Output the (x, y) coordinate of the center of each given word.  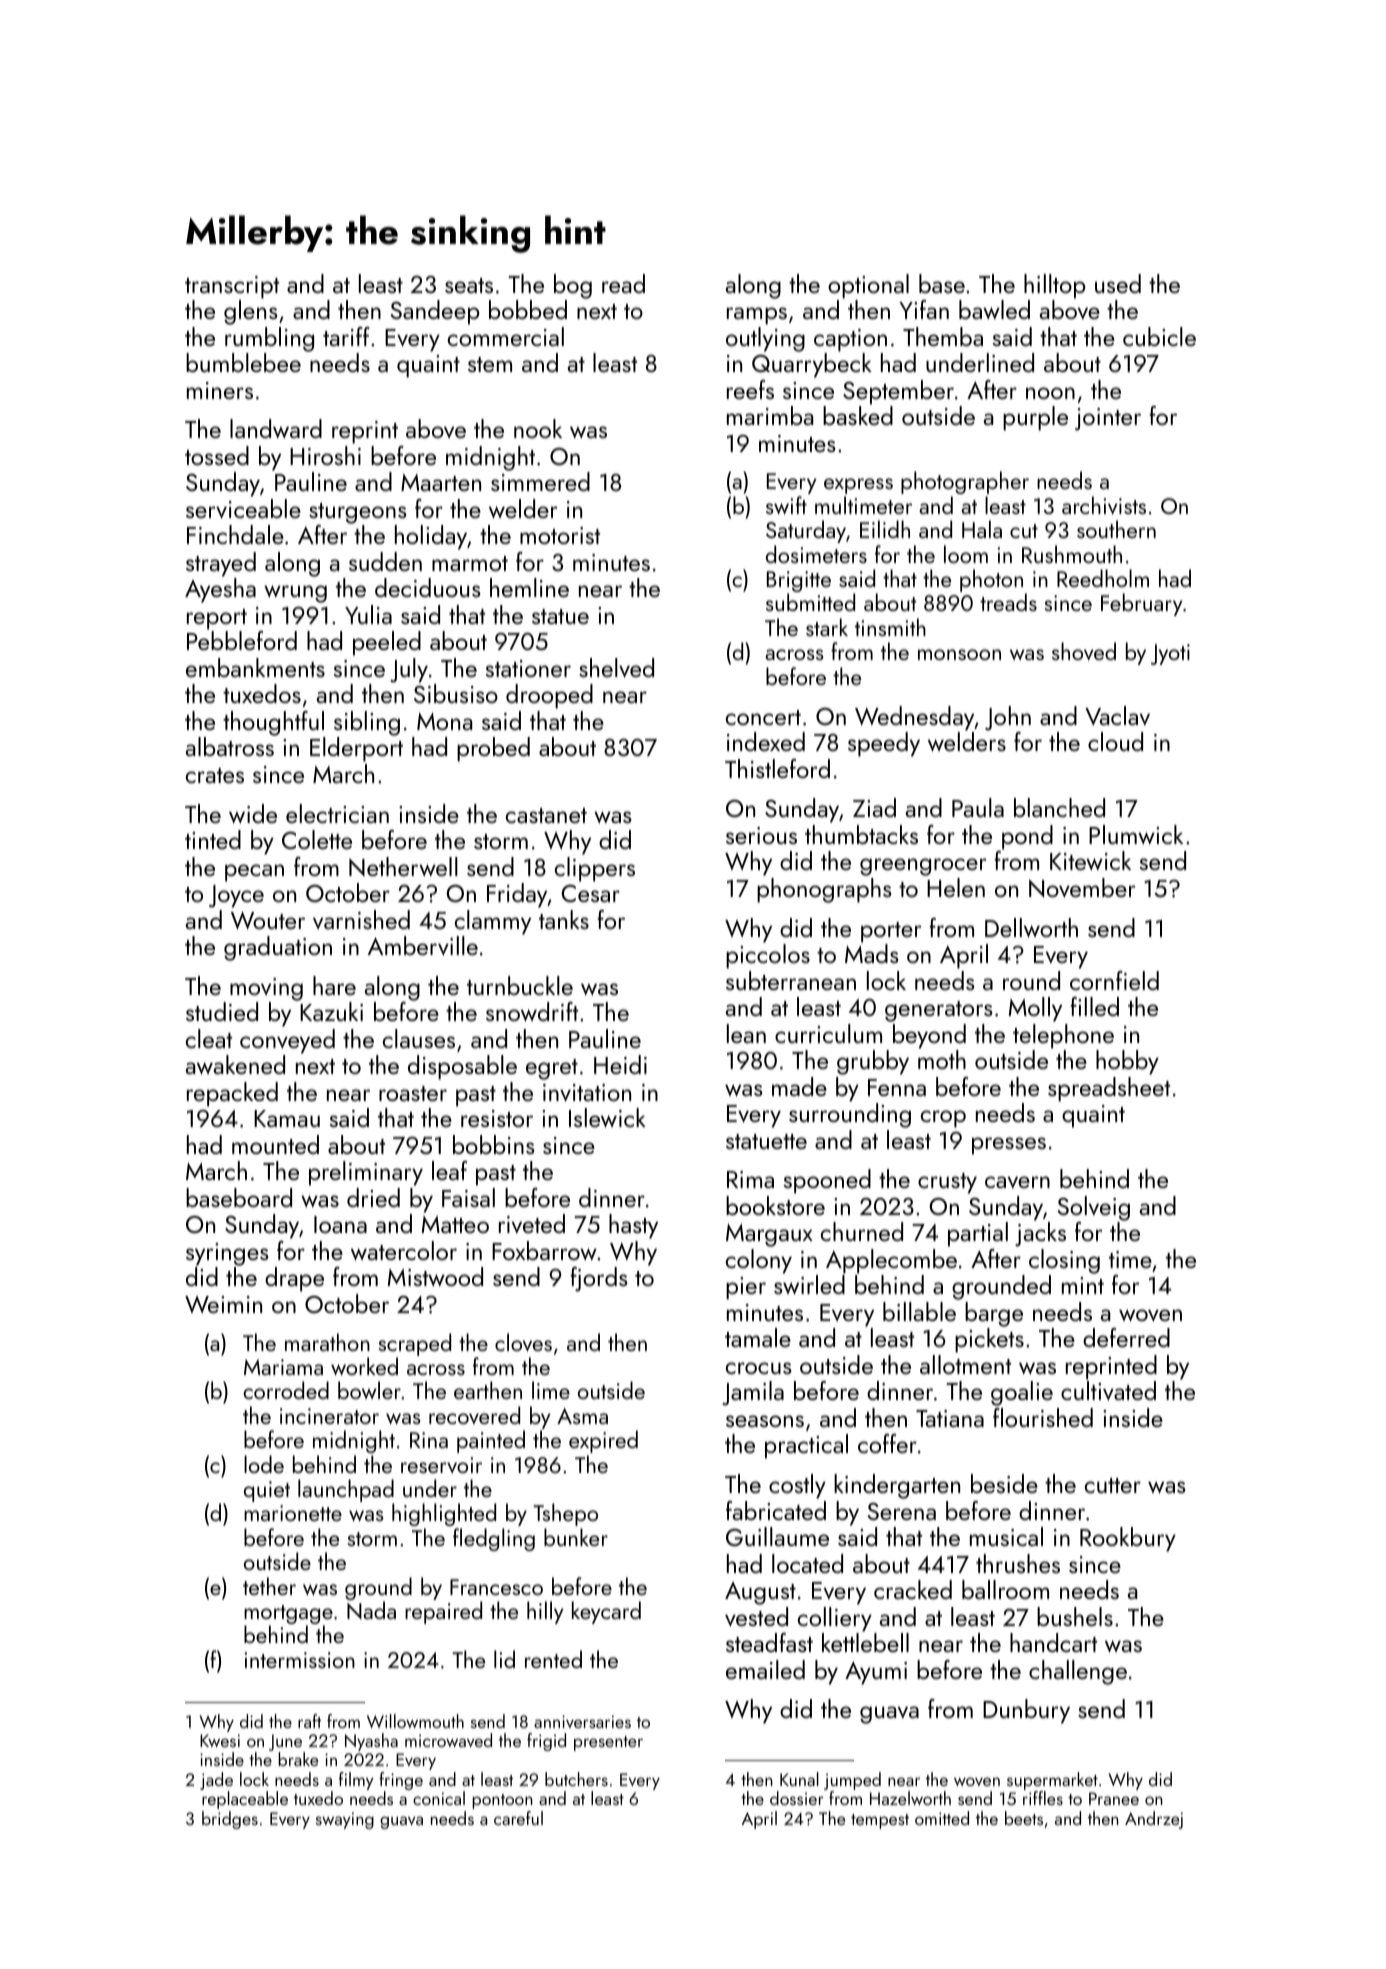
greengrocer (923, 867)
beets (1024, 1818)
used (1118, 283)
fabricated (776, 1510)
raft (309, 1721)
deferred (1126, 1337)
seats (469, 285)
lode (264, 1464)
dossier (797, 1798)
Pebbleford (242, 640)
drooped (549, 696)
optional (868, 286)
